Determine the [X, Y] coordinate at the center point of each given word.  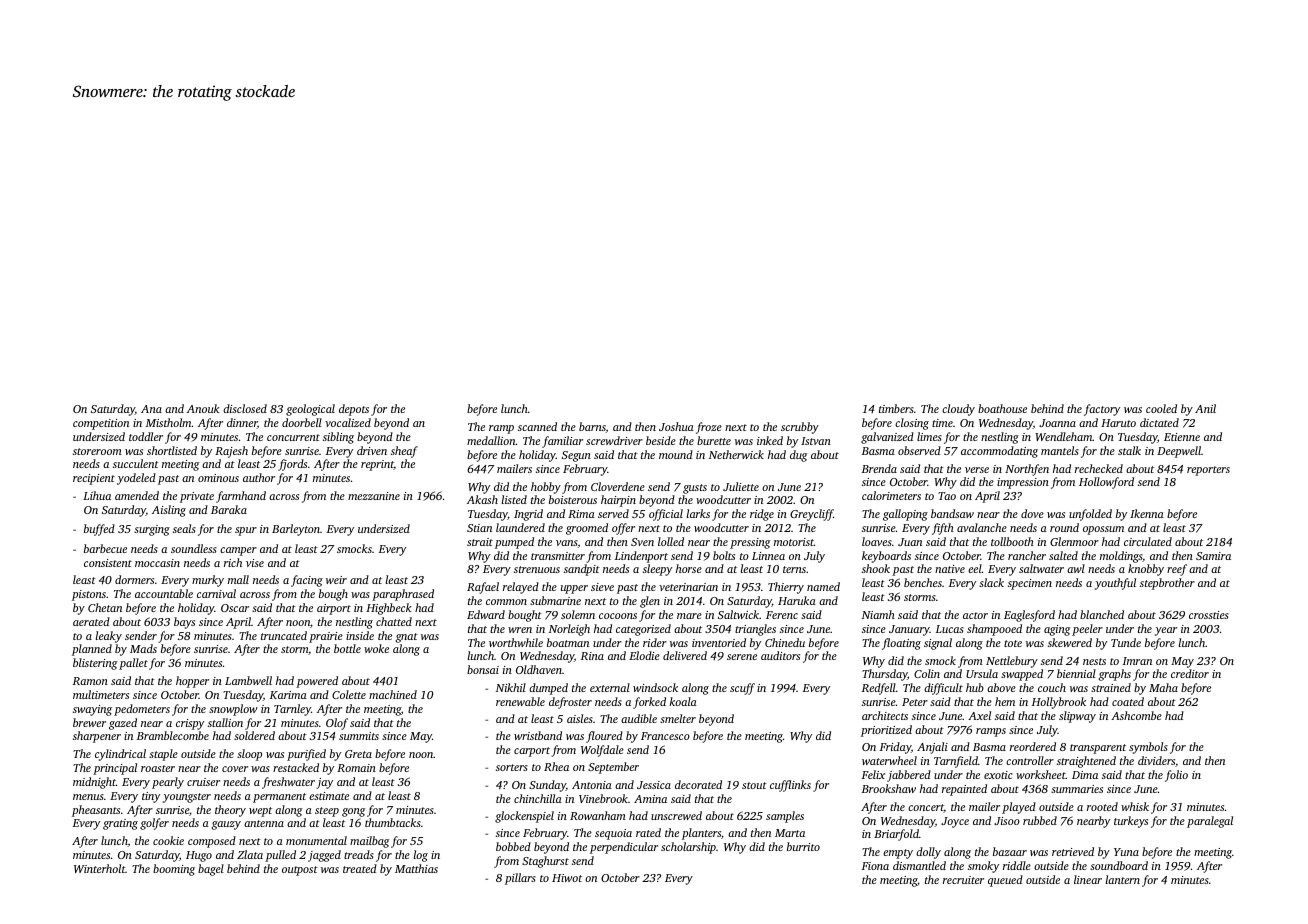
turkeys [1131, 822]
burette [714, 440]
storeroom [97, 451]
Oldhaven [539, 669]
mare [689, 616]
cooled [1161, 408]
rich [233, 562]
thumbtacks [393, 822]
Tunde [1126, 642]
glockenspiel [524, 817]
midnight [94, 783]
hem [1005, 701]
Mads [143, 648]
